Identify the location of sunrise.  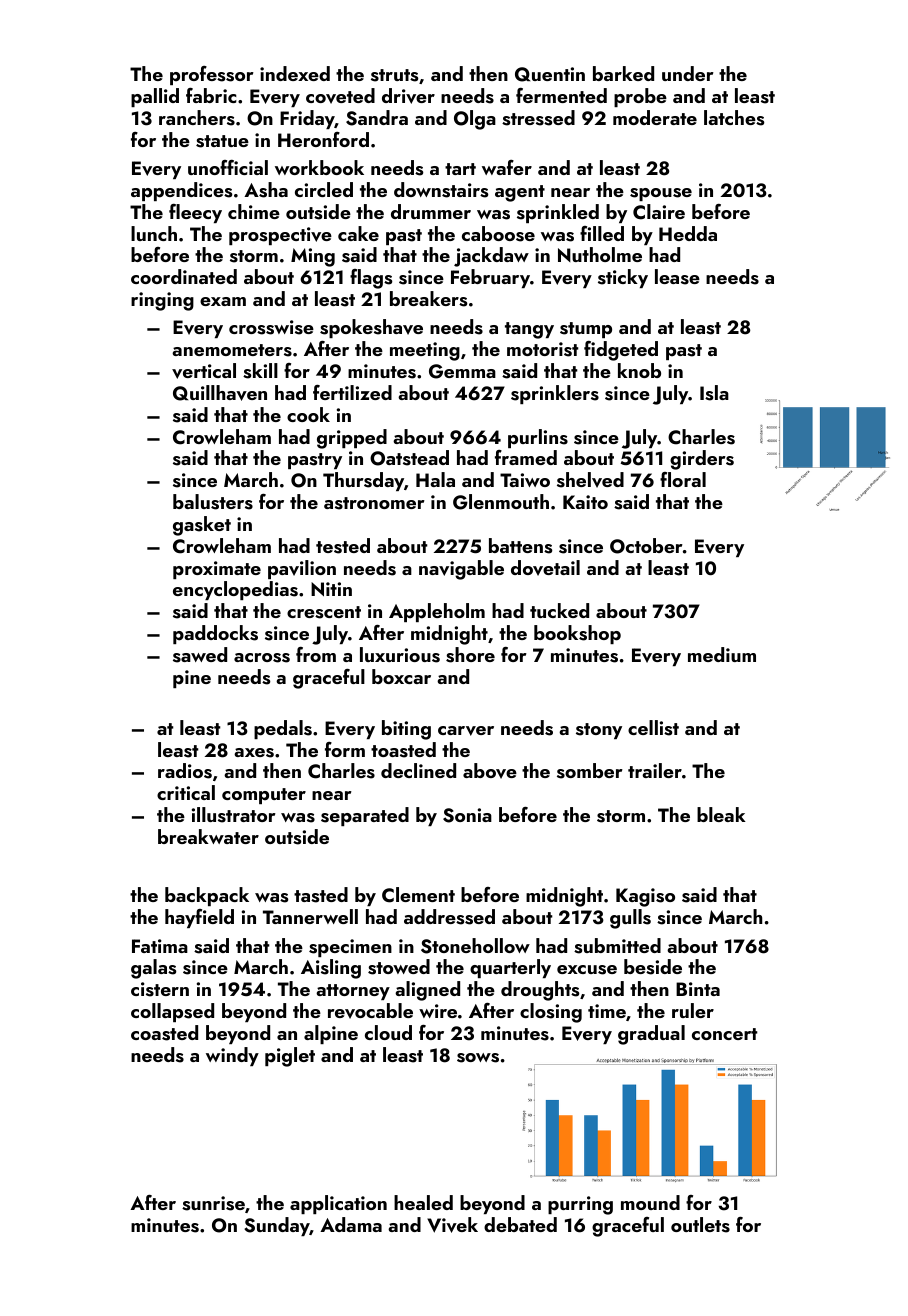
(213, 1203).
